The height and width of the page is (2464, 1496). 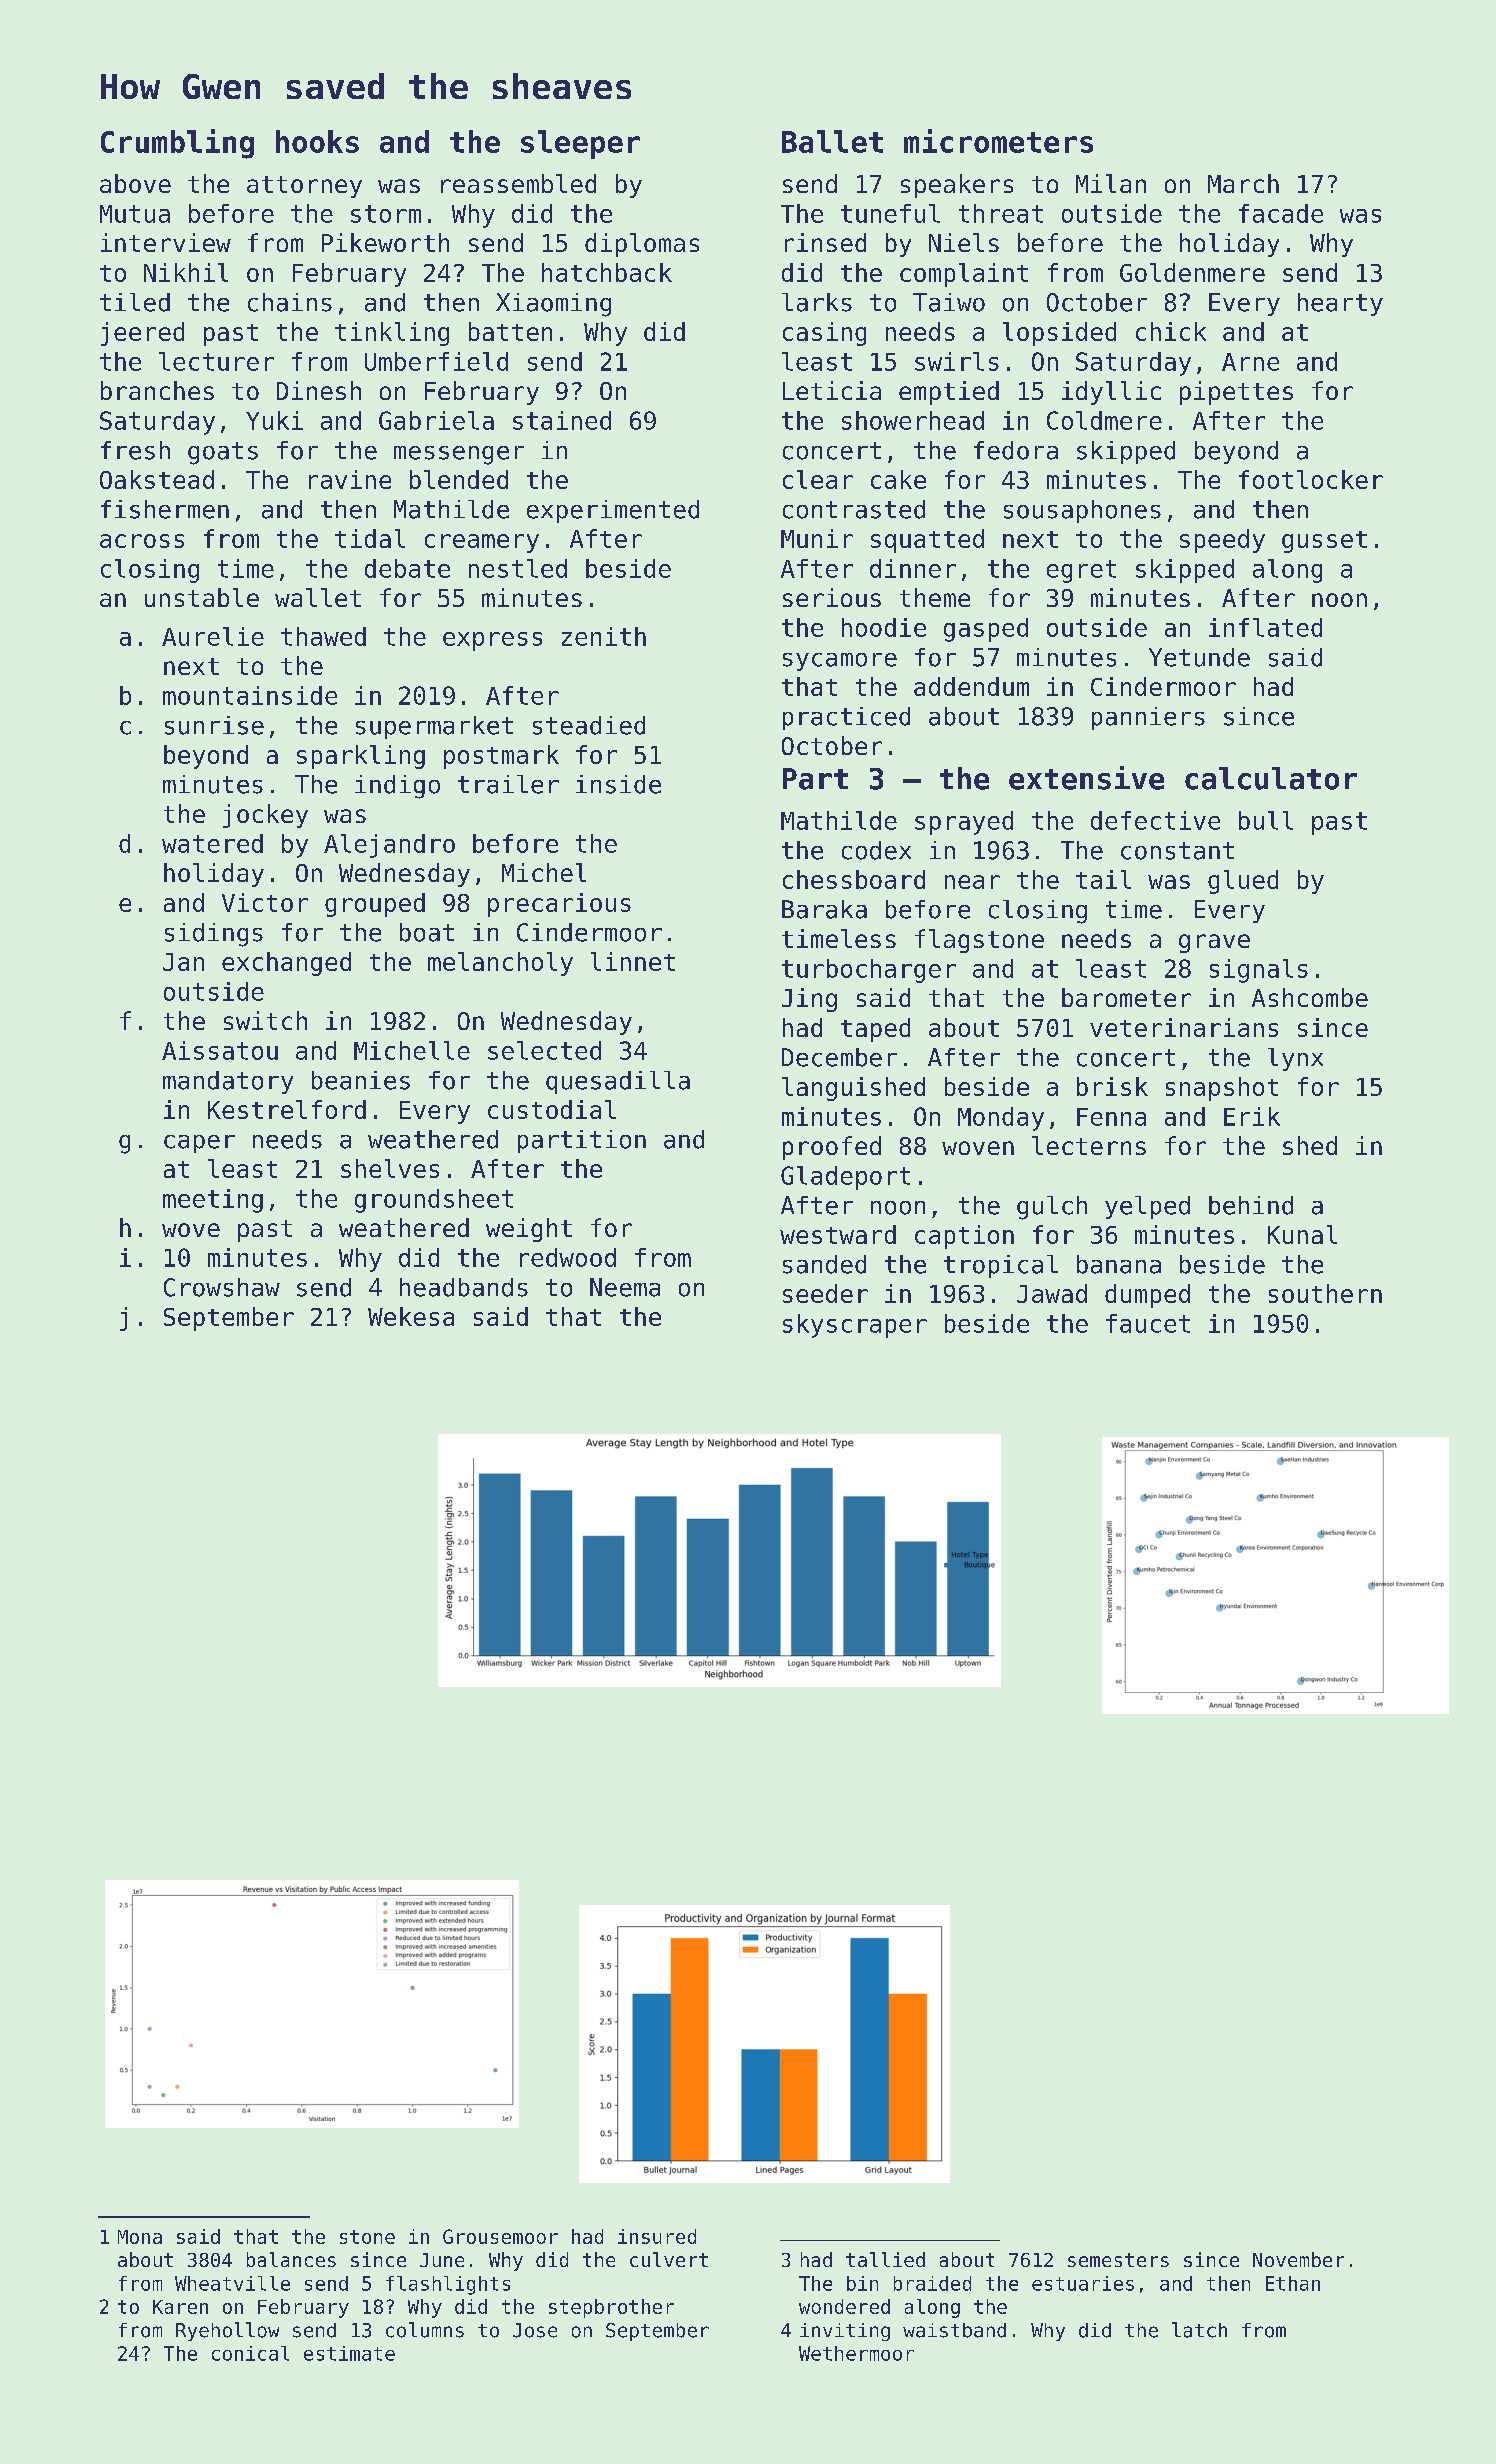 What do you see at coordinates (1325, 1293) in the page?
I see `southern` at bounding box center [1325, 1293].
